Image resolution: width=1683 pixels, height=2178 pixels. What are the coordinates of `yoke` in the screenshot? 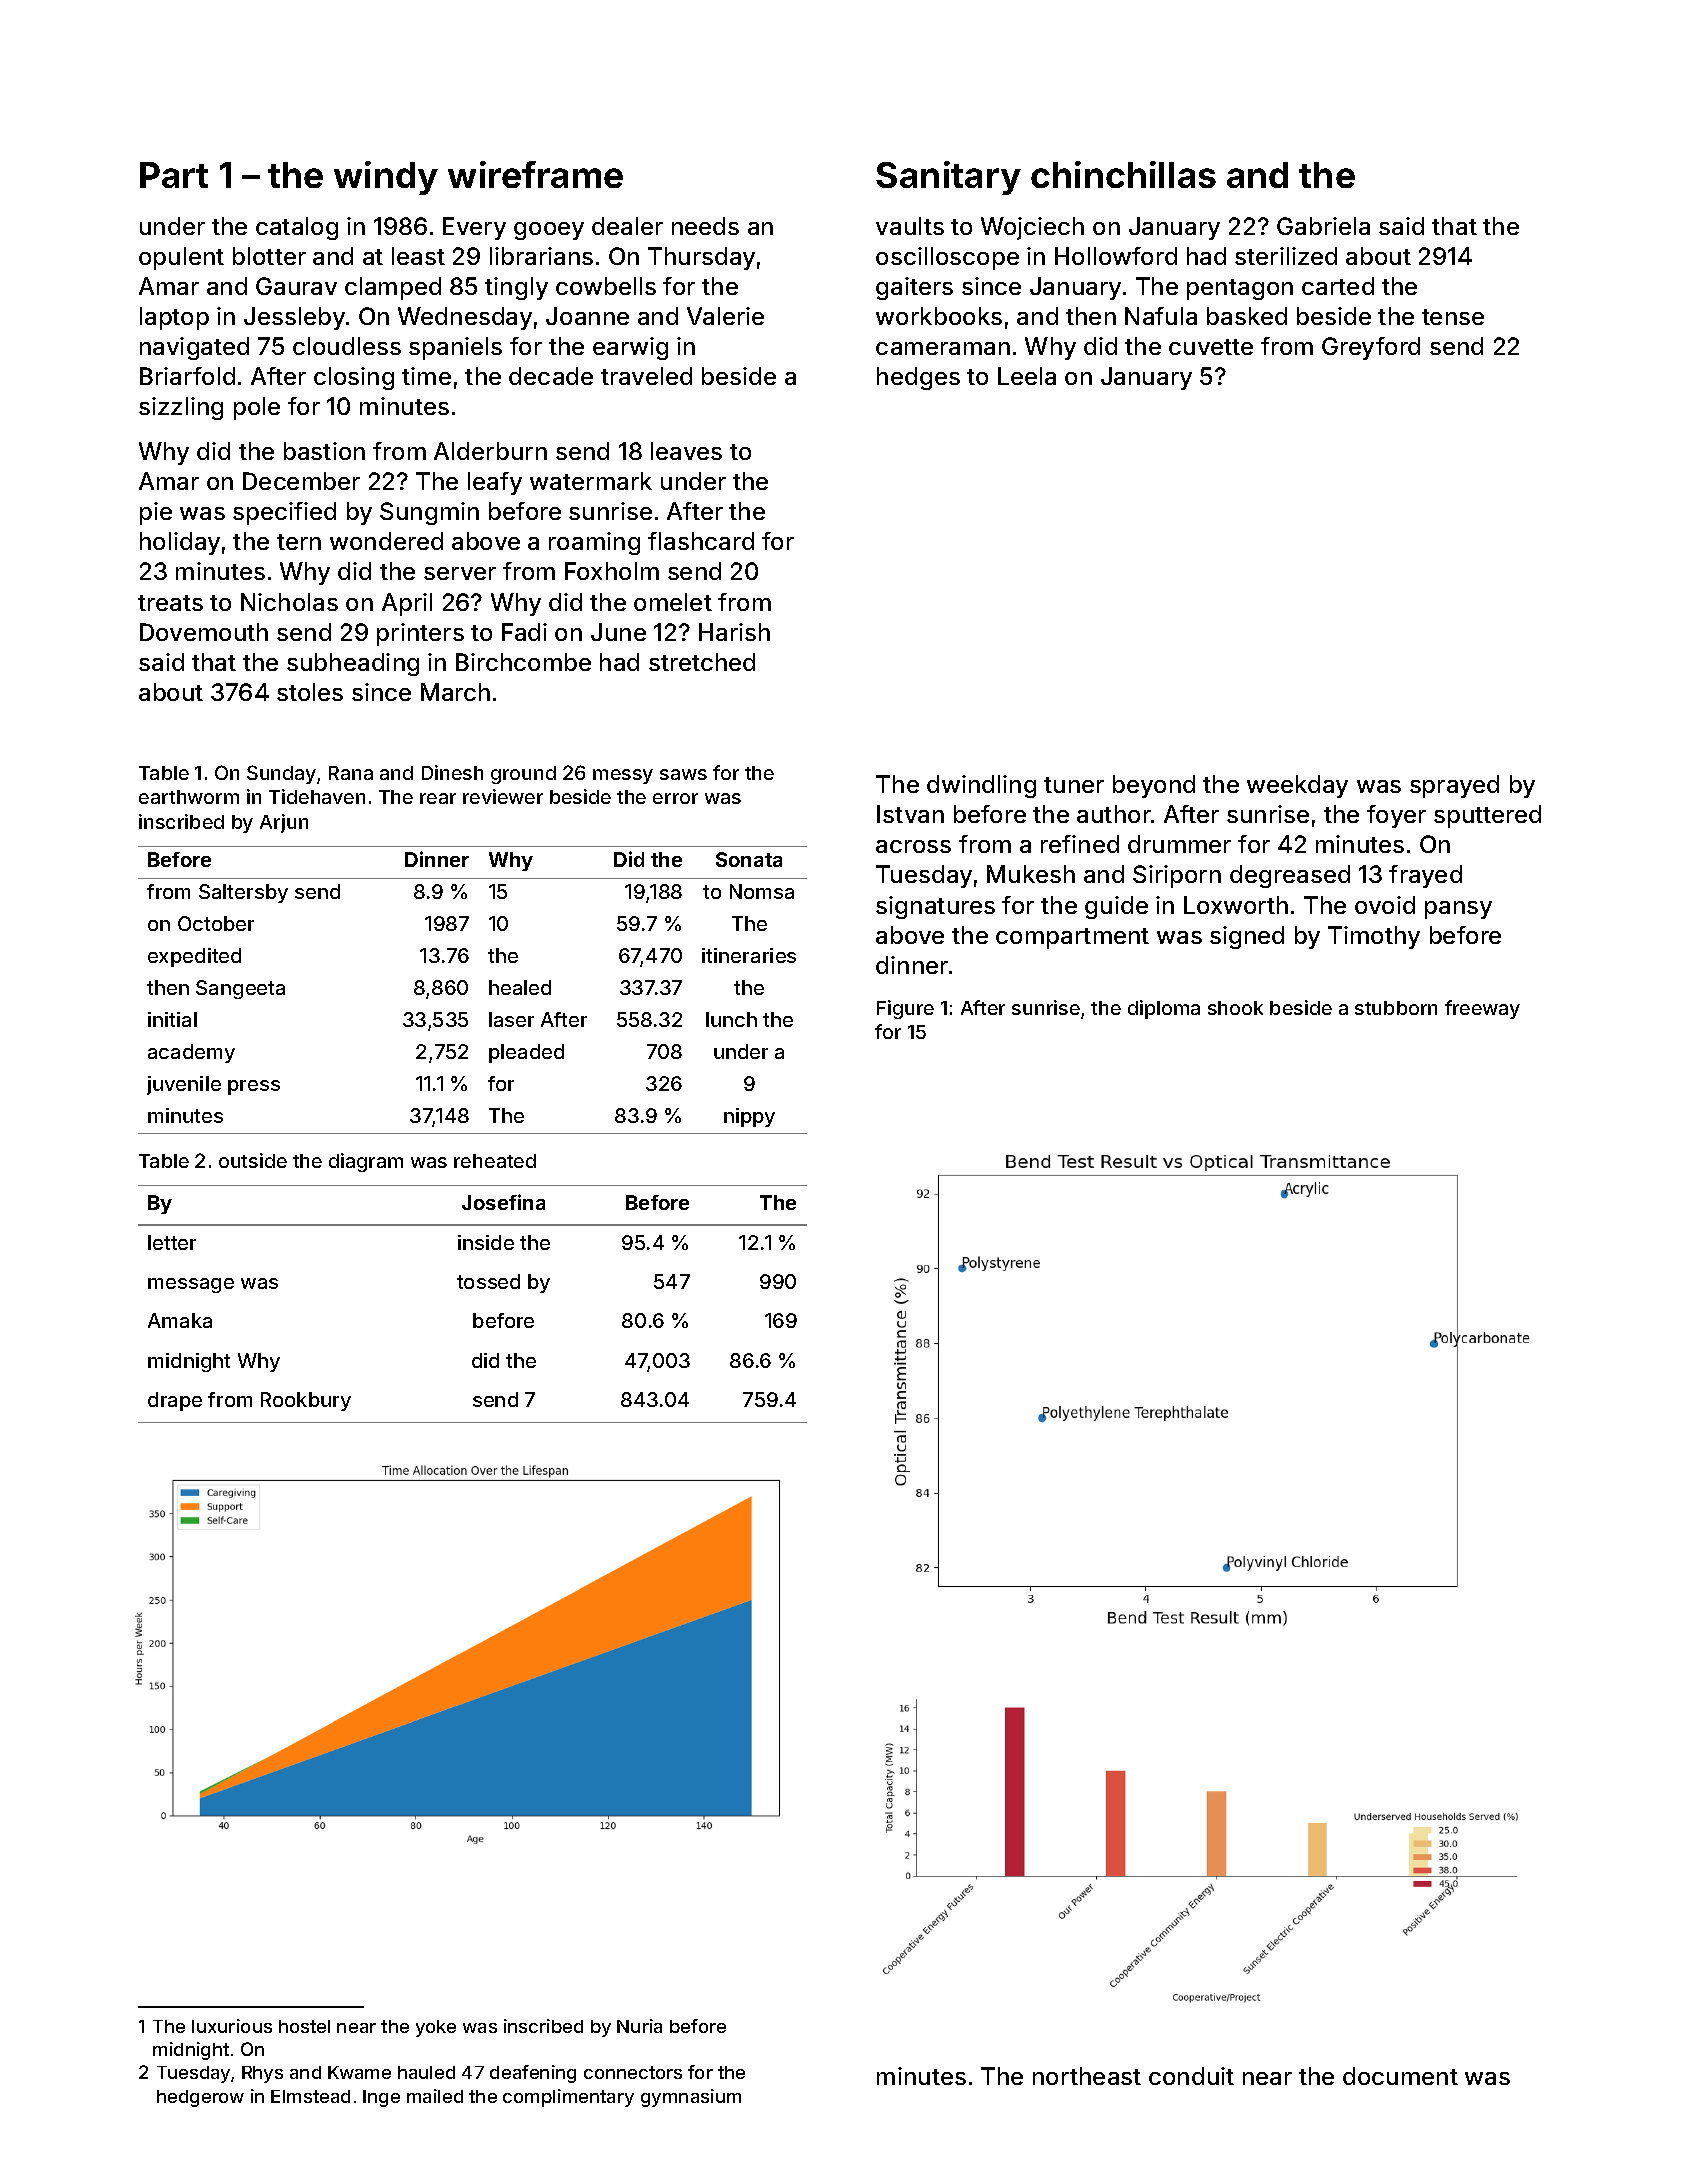 It's located at (436, 2028).
